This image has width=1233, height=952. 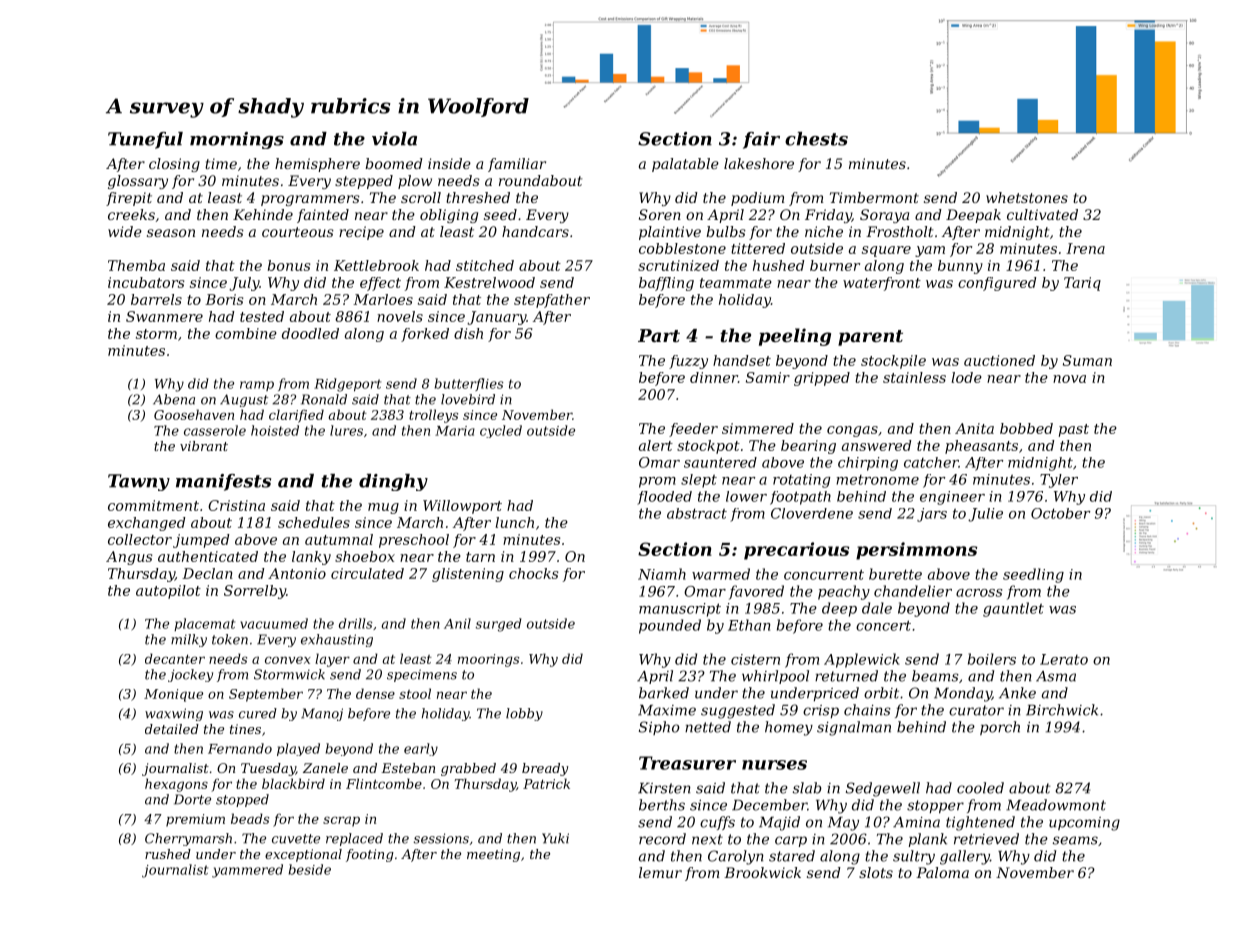 I want to click on tested, so click(x=262, y=316).
